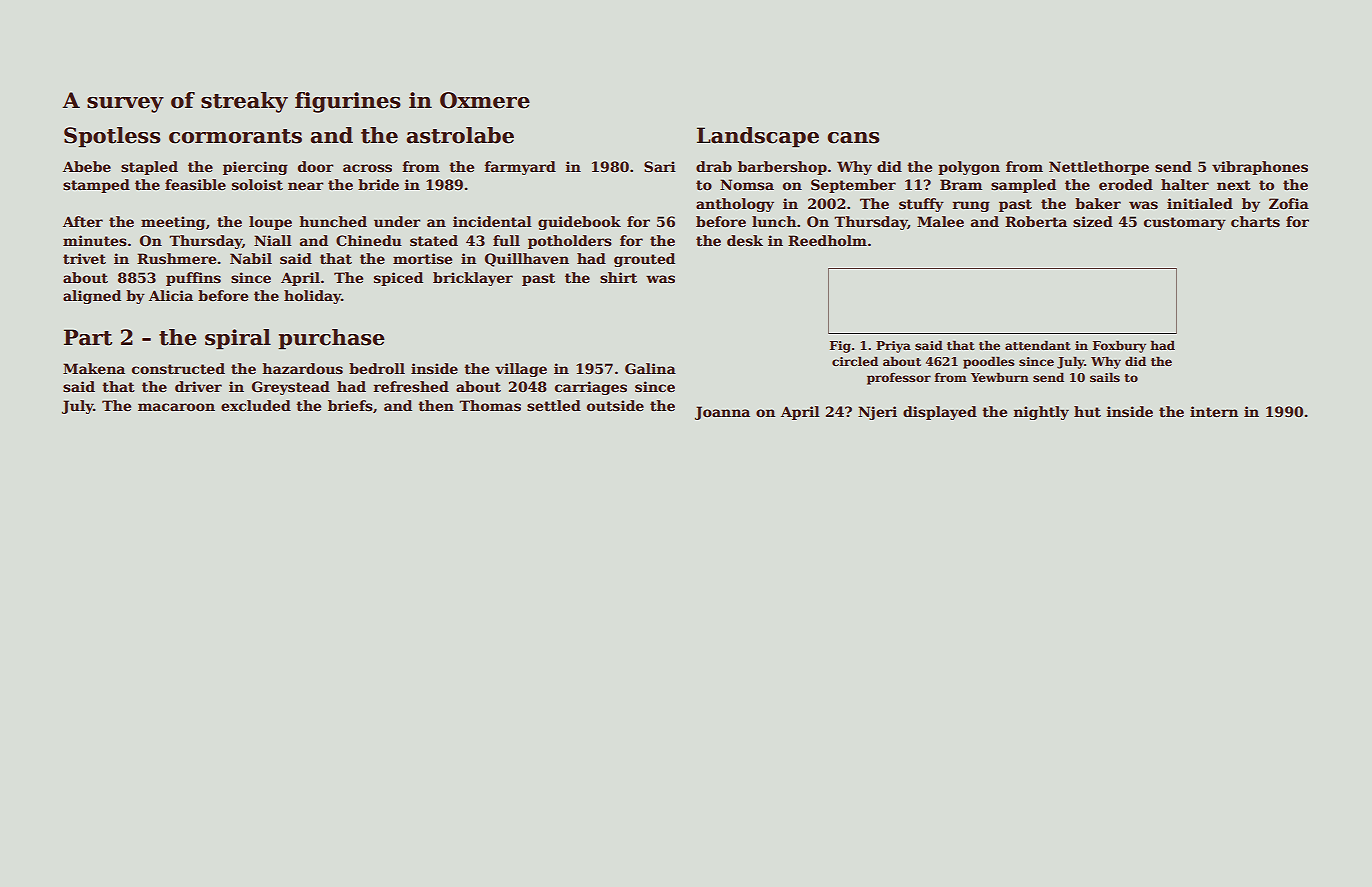 The image size is (1372, 887). Describe the element at coordinates (1093, 221) in the screenshot. I see `sized` at that location.
